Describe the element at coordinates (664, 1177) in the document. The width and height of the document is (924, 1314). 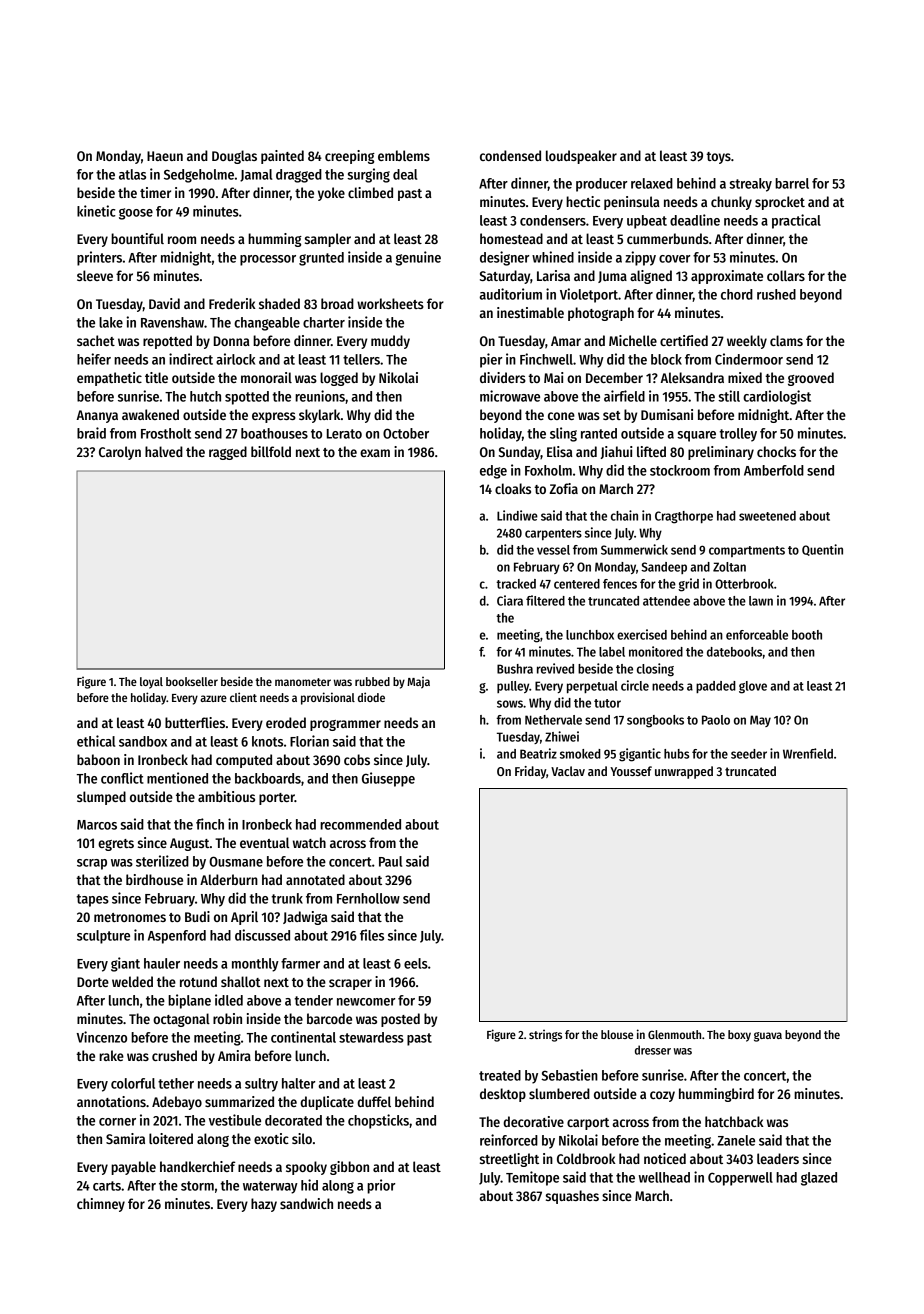
I see `wellhead` at that location.
